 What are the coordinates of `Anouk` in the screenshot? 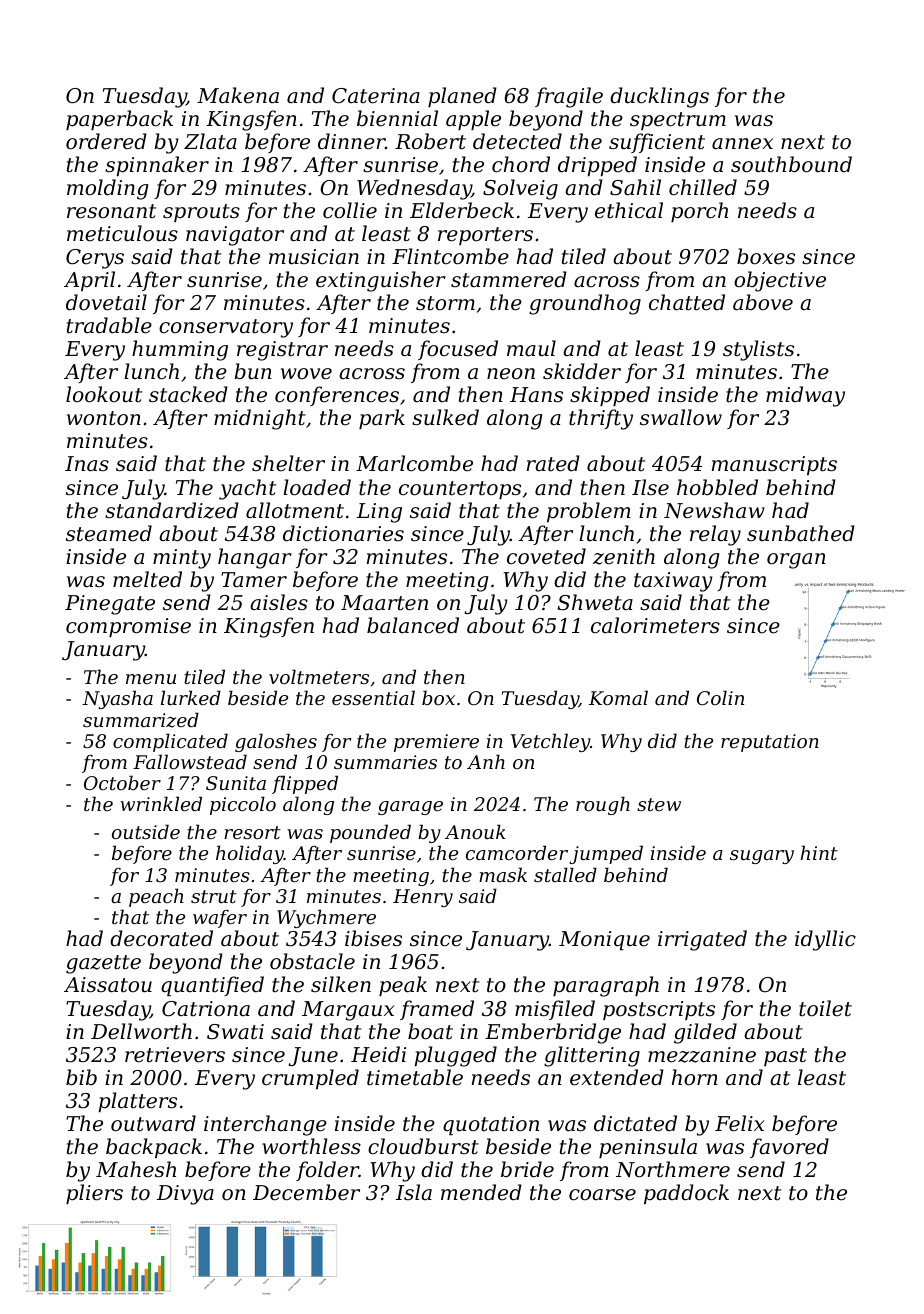 It's located at (475, 831).
